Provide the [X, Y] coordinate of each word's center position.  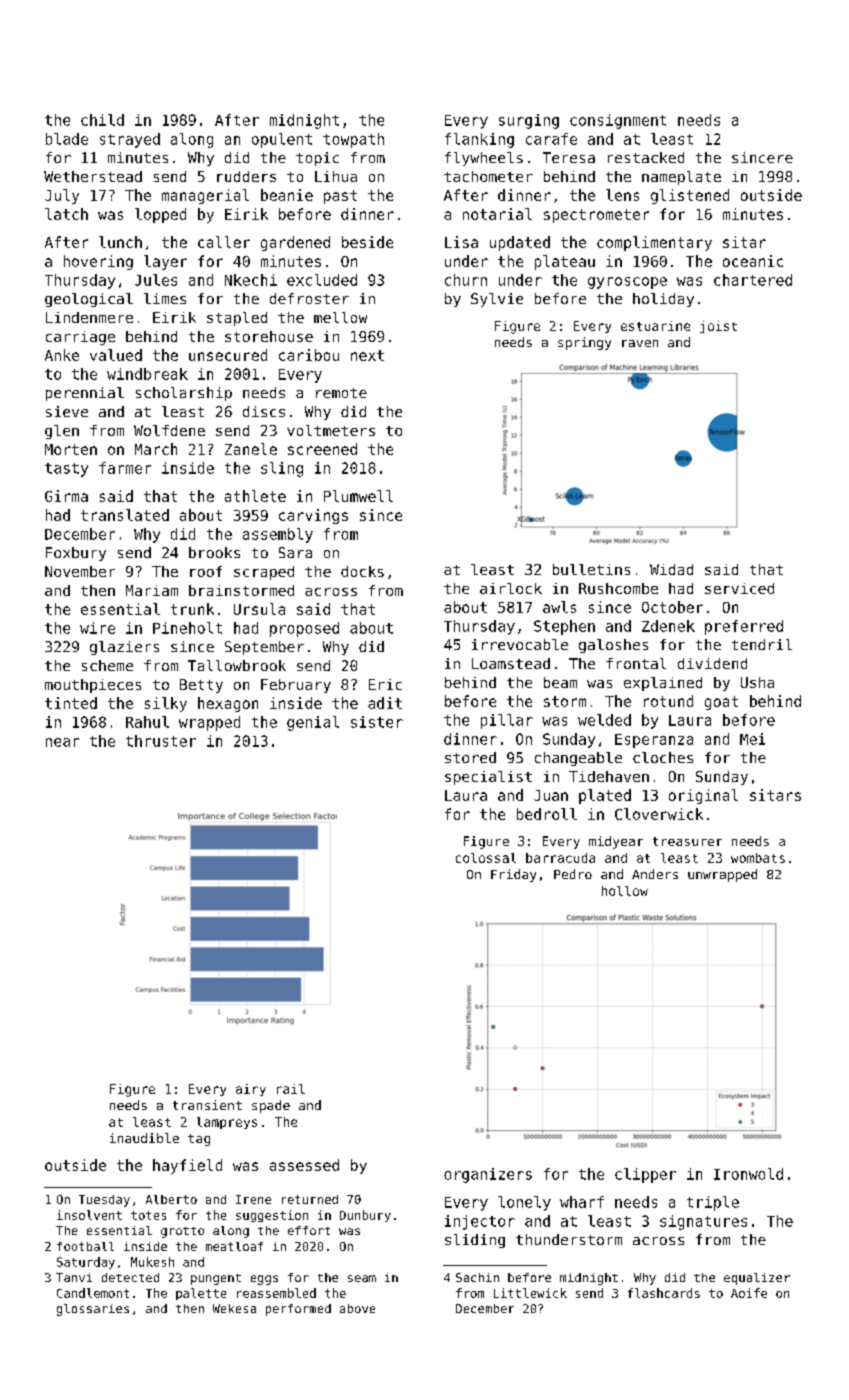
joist [718, 327]
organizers [488, 1175]
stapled [237, 319]
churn [466, 280]
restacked [646, 157]
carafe [551, 139]
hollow [625, 891]
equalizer [757, 1279]
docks [362, 571]
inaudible [144, 1138]
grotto [182, 1232]
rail [291, 1089]
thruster [161, 741]
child [102, 120]
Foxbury [76, 554]
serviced [739, 588]
